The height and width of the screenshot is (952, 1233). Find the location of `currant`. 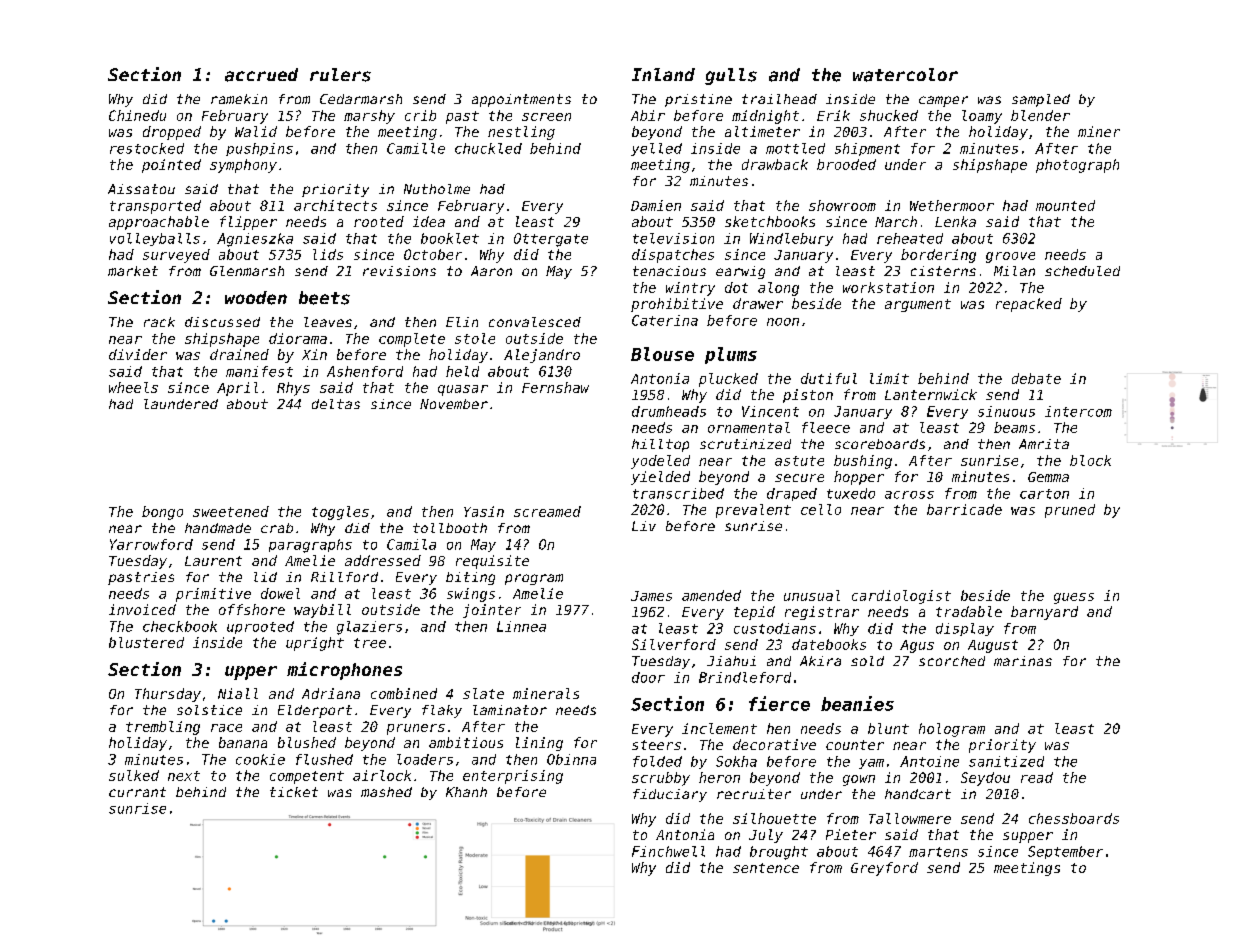

currant is located at coordinates (137, 792).
